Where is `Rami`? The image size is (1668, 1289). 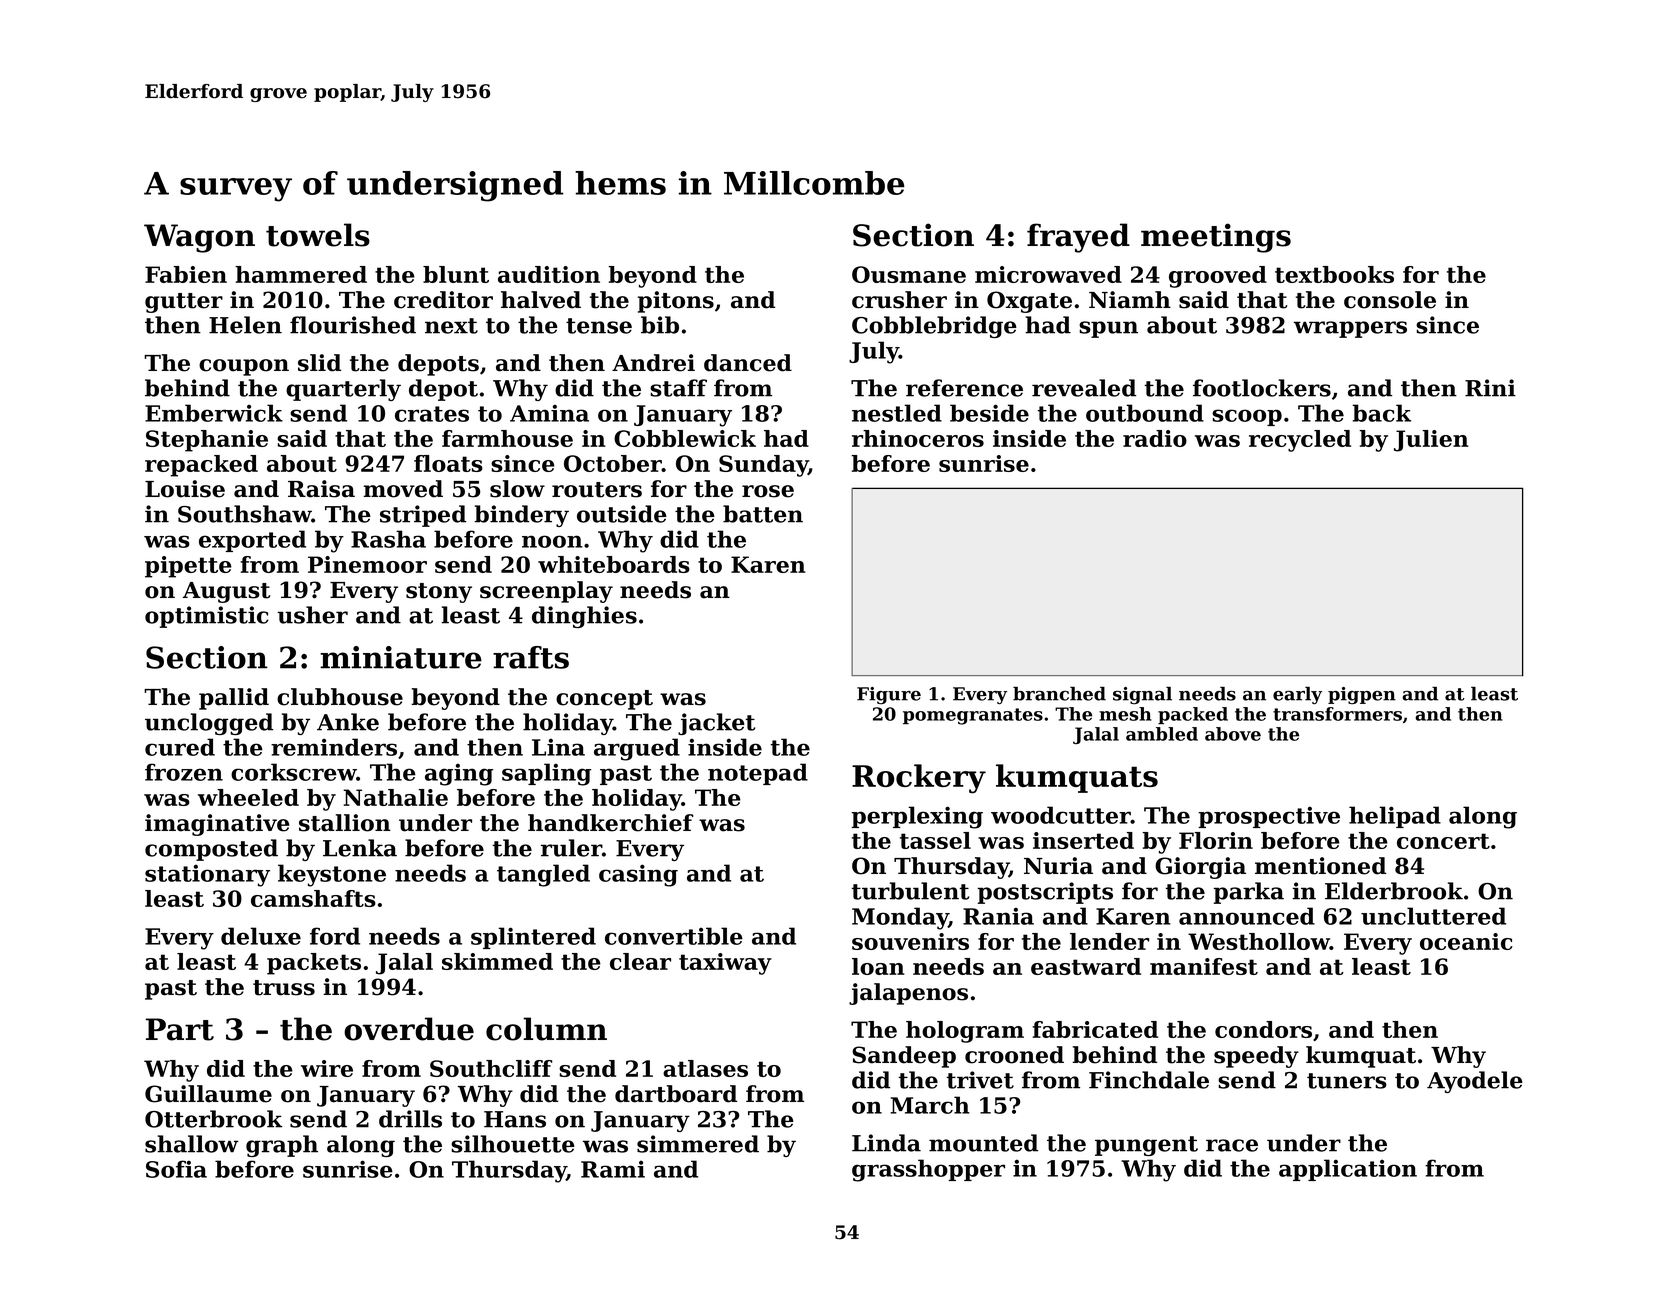
Rami is located at coordinates (613, 1169).
